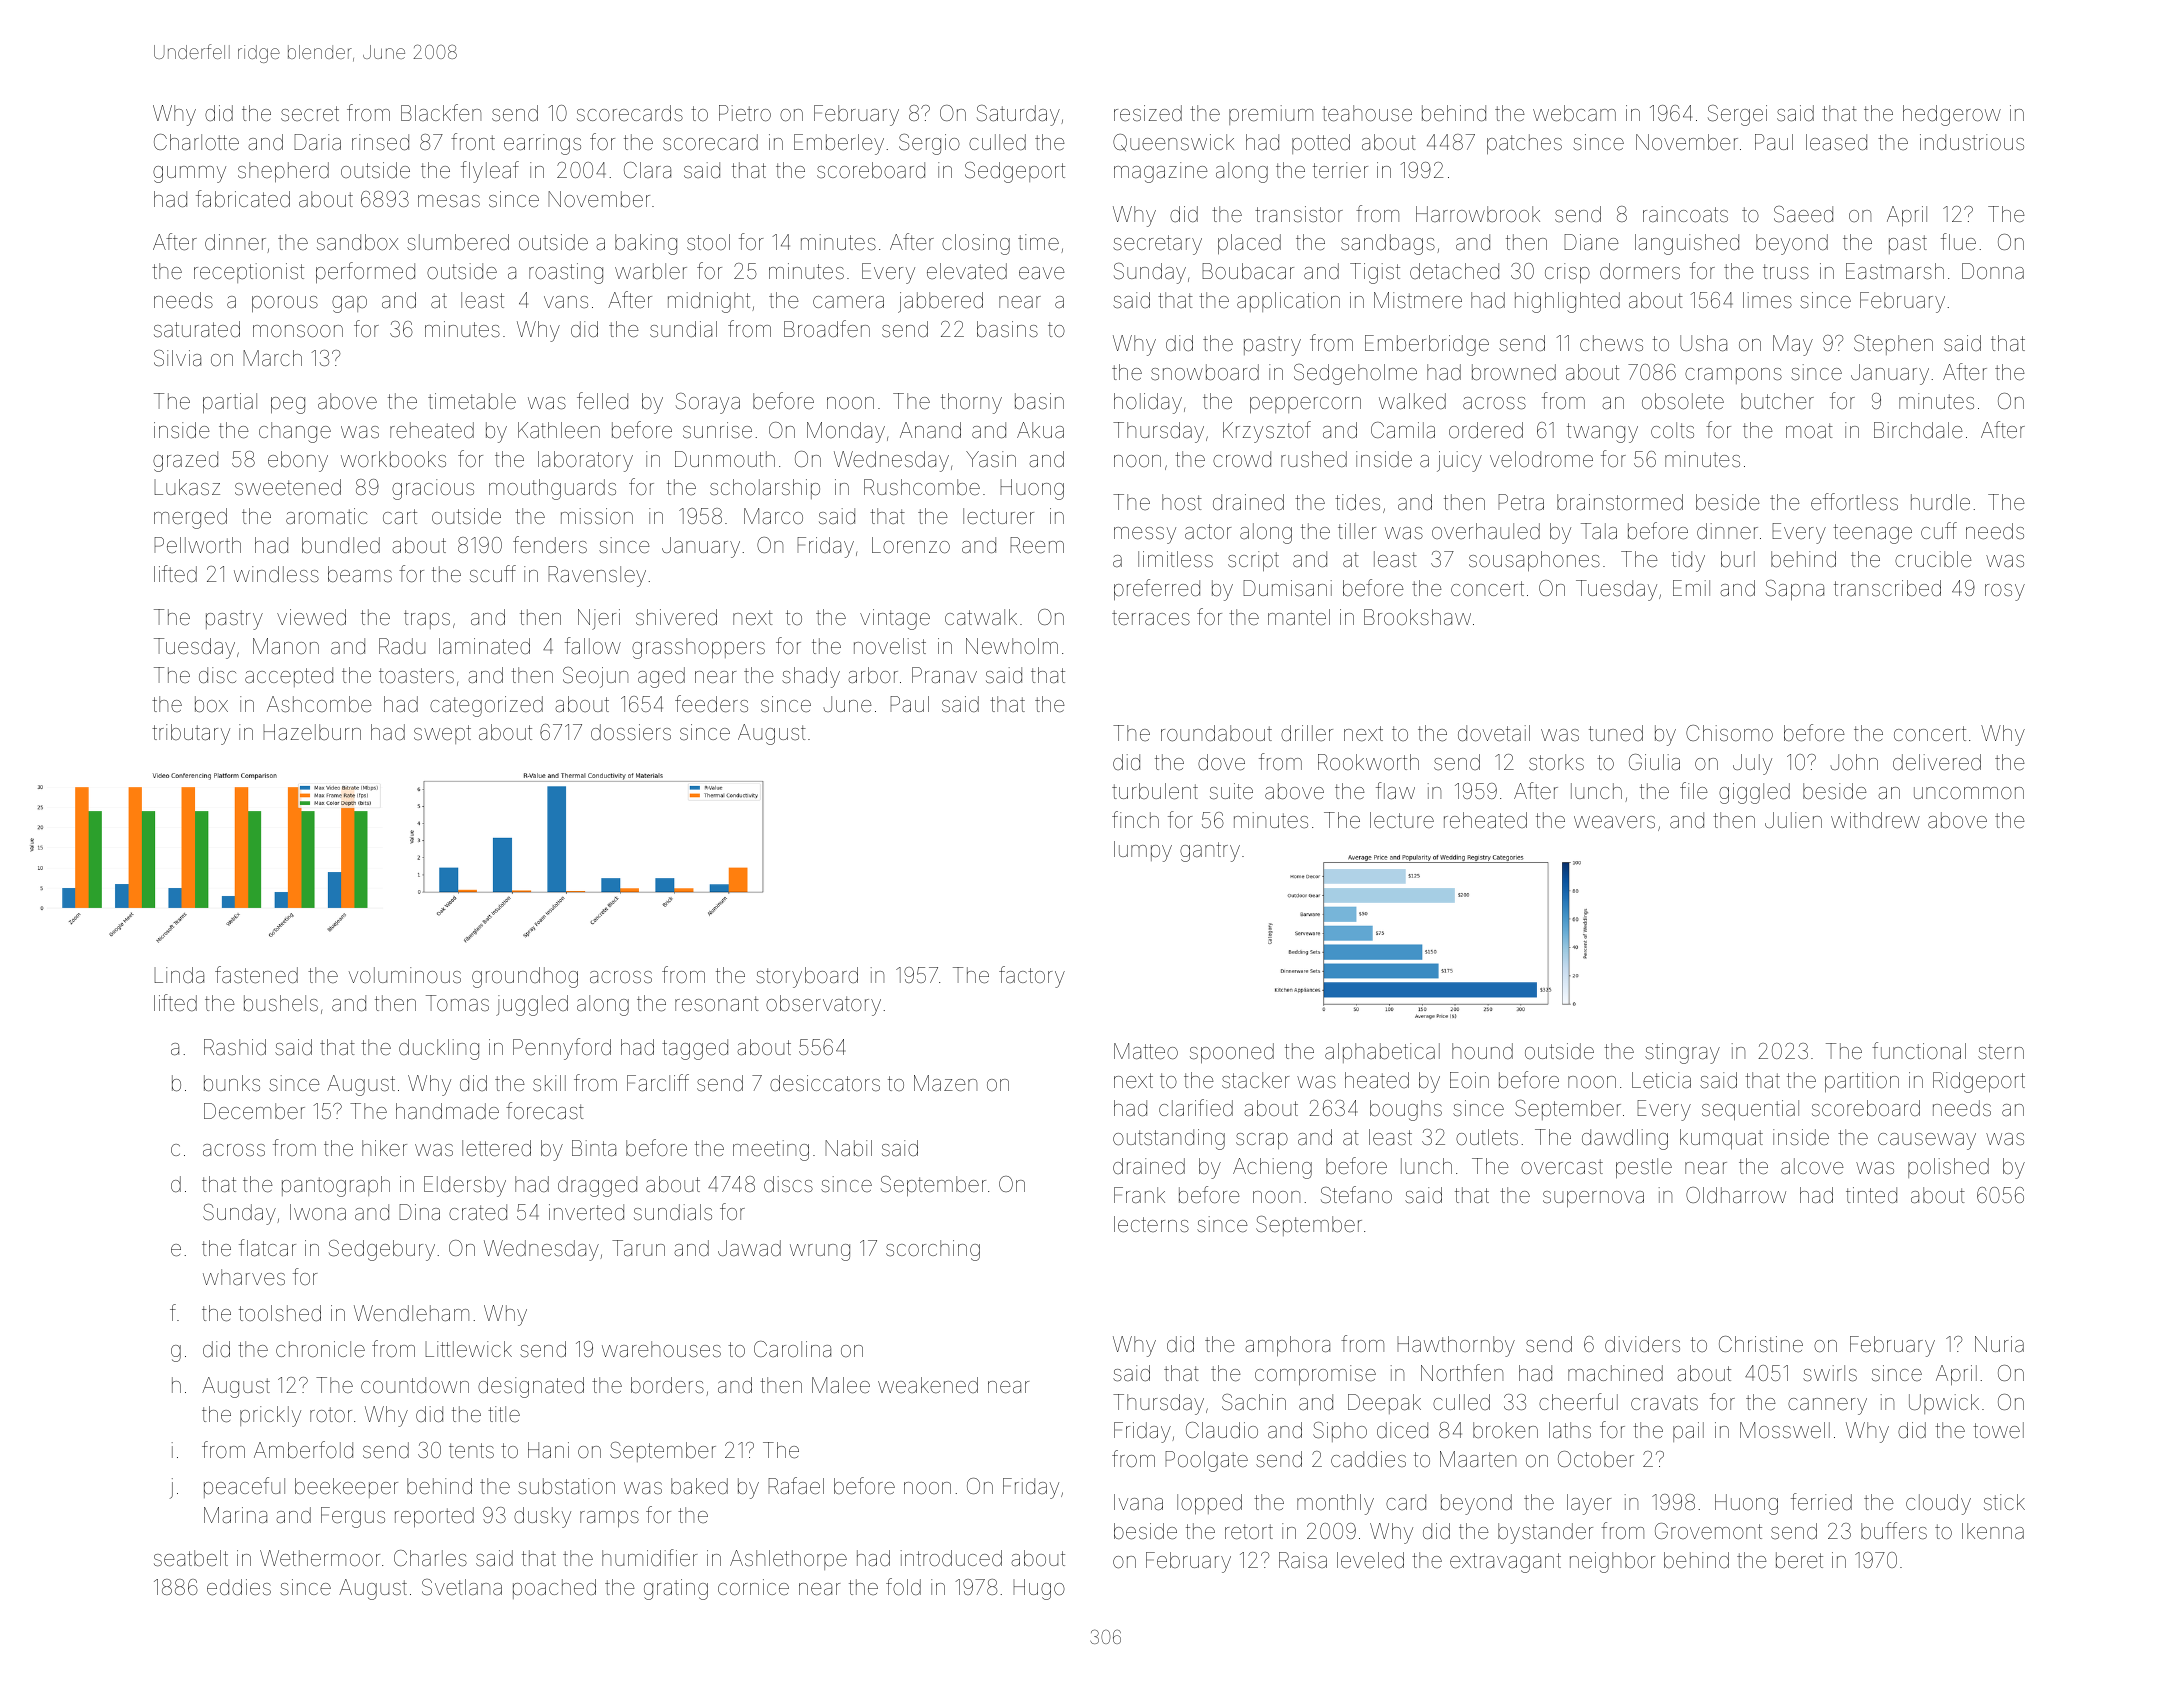  Describe the element at coordinates (1039, 1589) in the screenshot. I see `Hugo` at that location.
